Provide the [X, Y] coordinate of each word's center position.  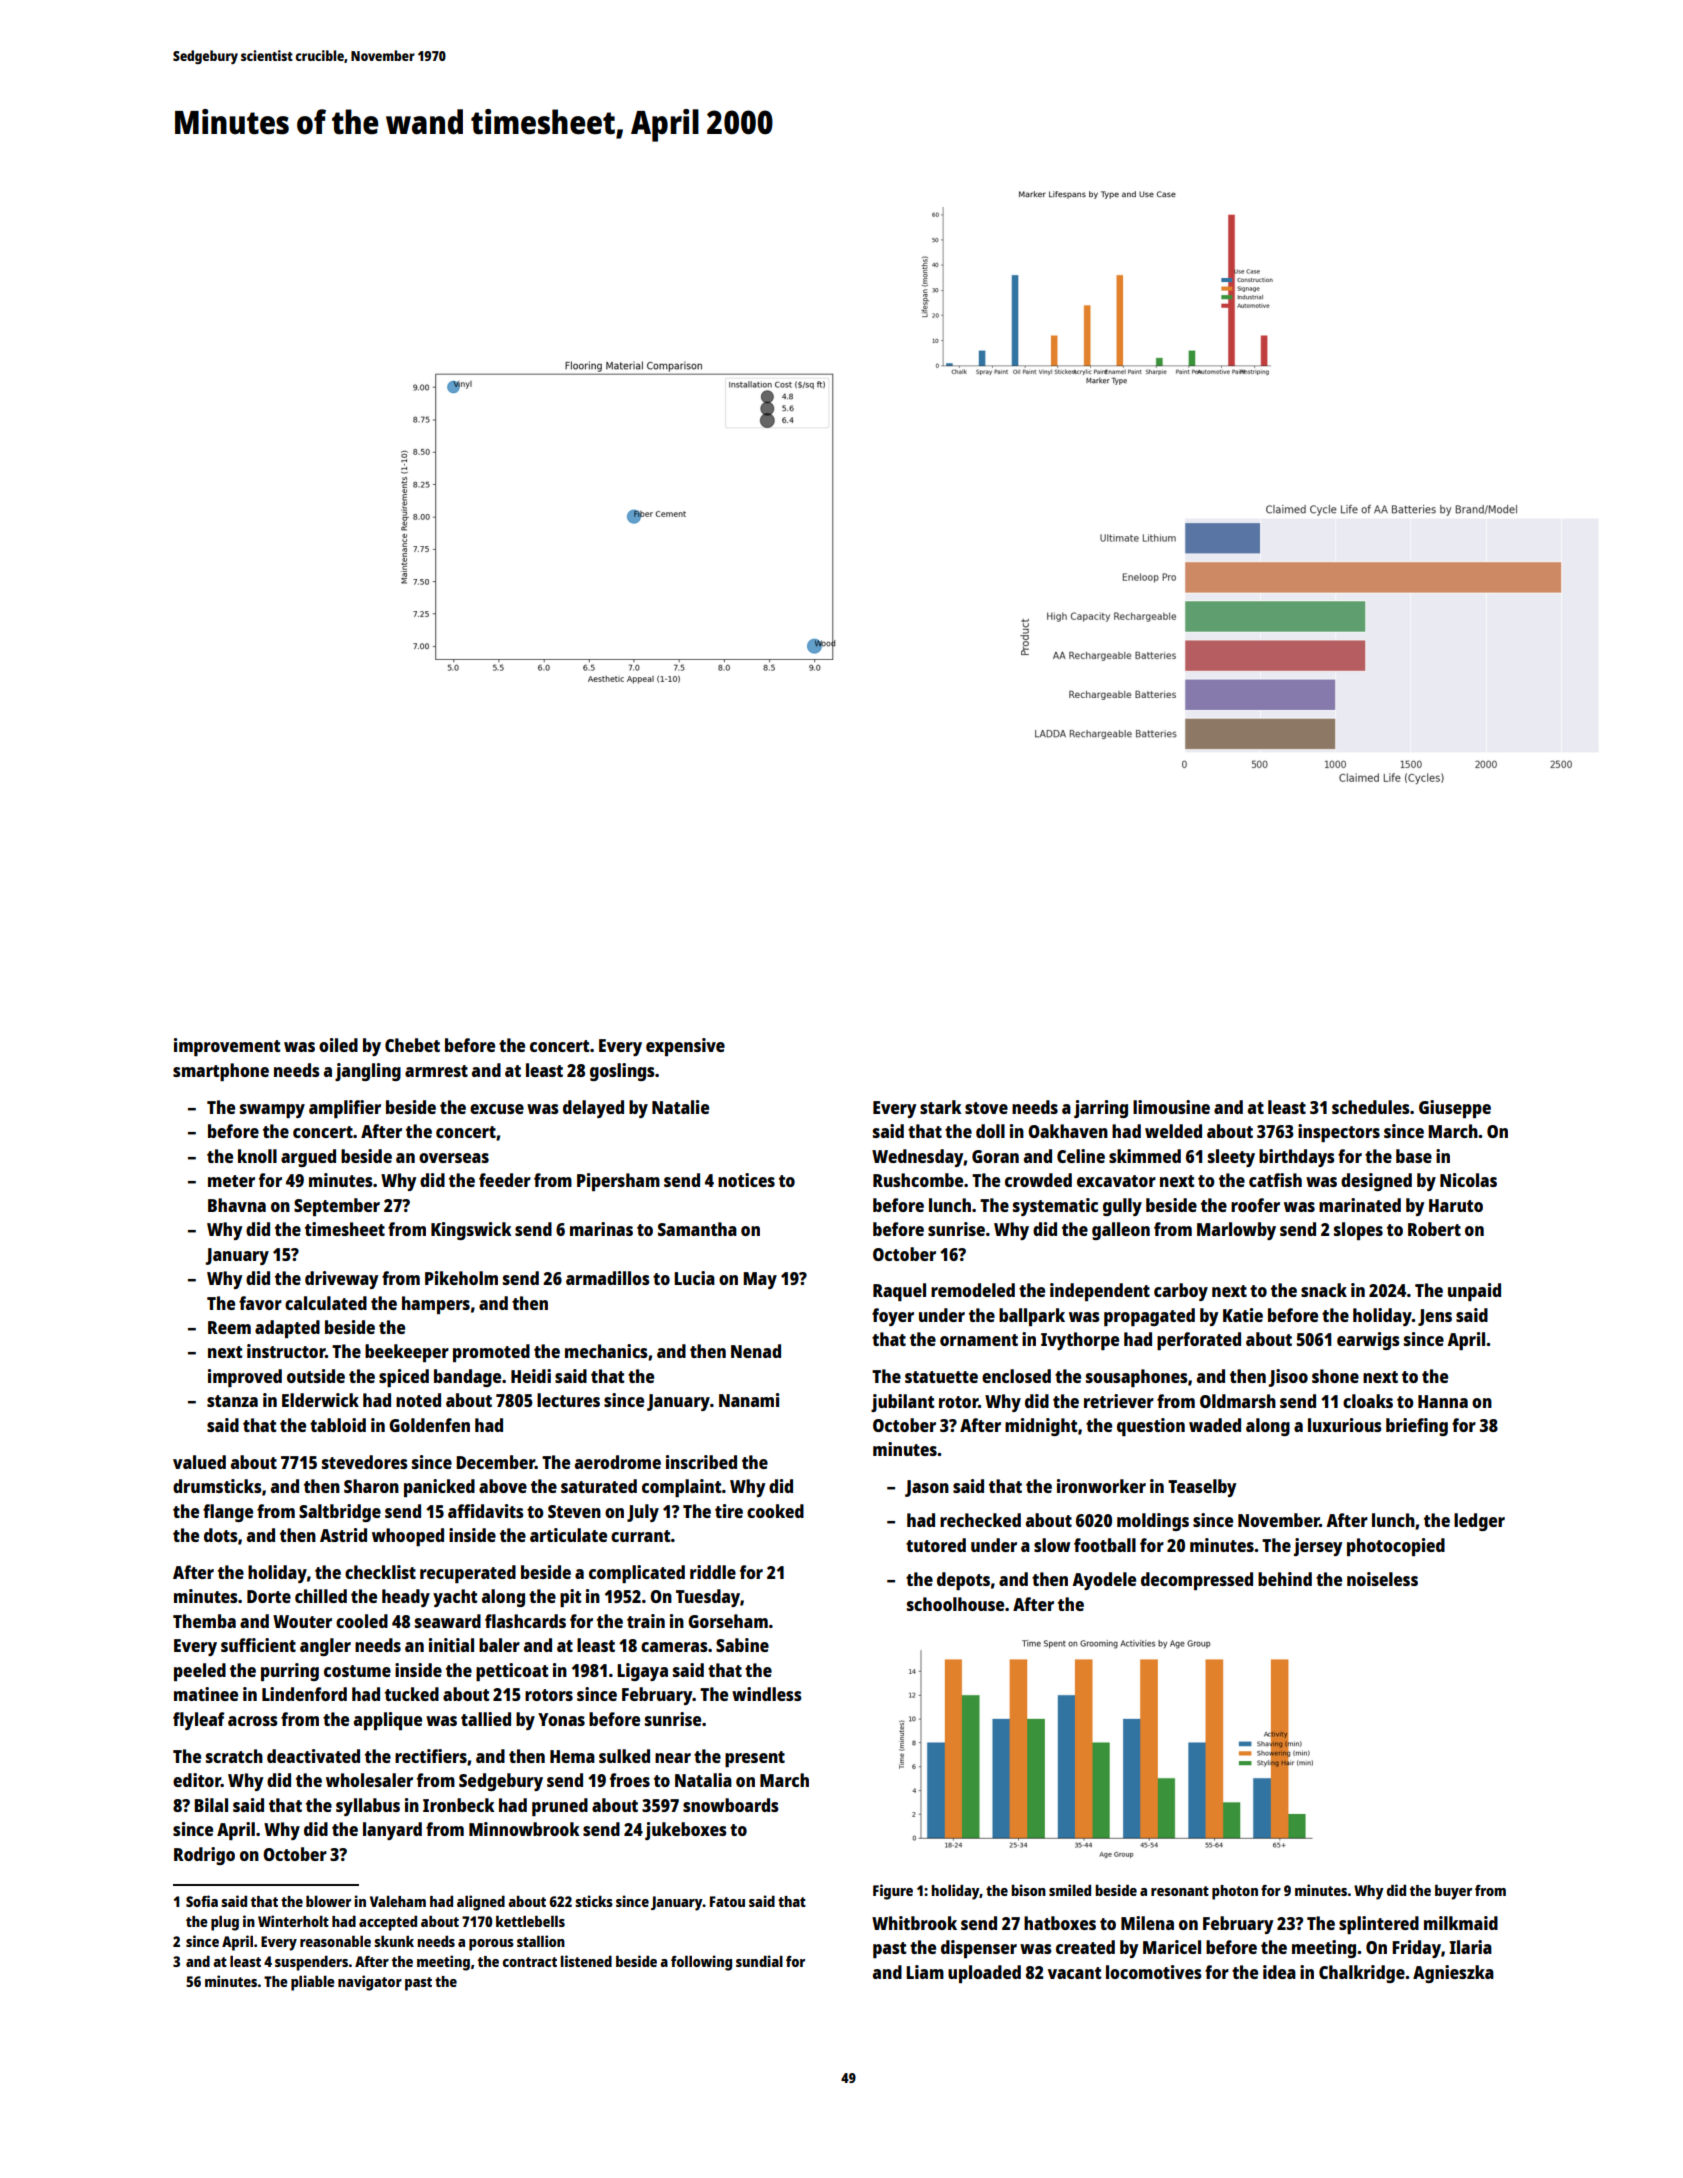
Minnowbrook [524, 1829]
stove [986, 1108]
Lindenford [304, 1694]
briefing [1417, 1427]
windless [767, 1694]
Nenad [756, 1351]
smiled [1070, 1890]
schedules [1371, 1107]
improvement [227, 1047]
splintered [1379, 1925]
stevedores [365, 1462]
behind [1285, 1579]
